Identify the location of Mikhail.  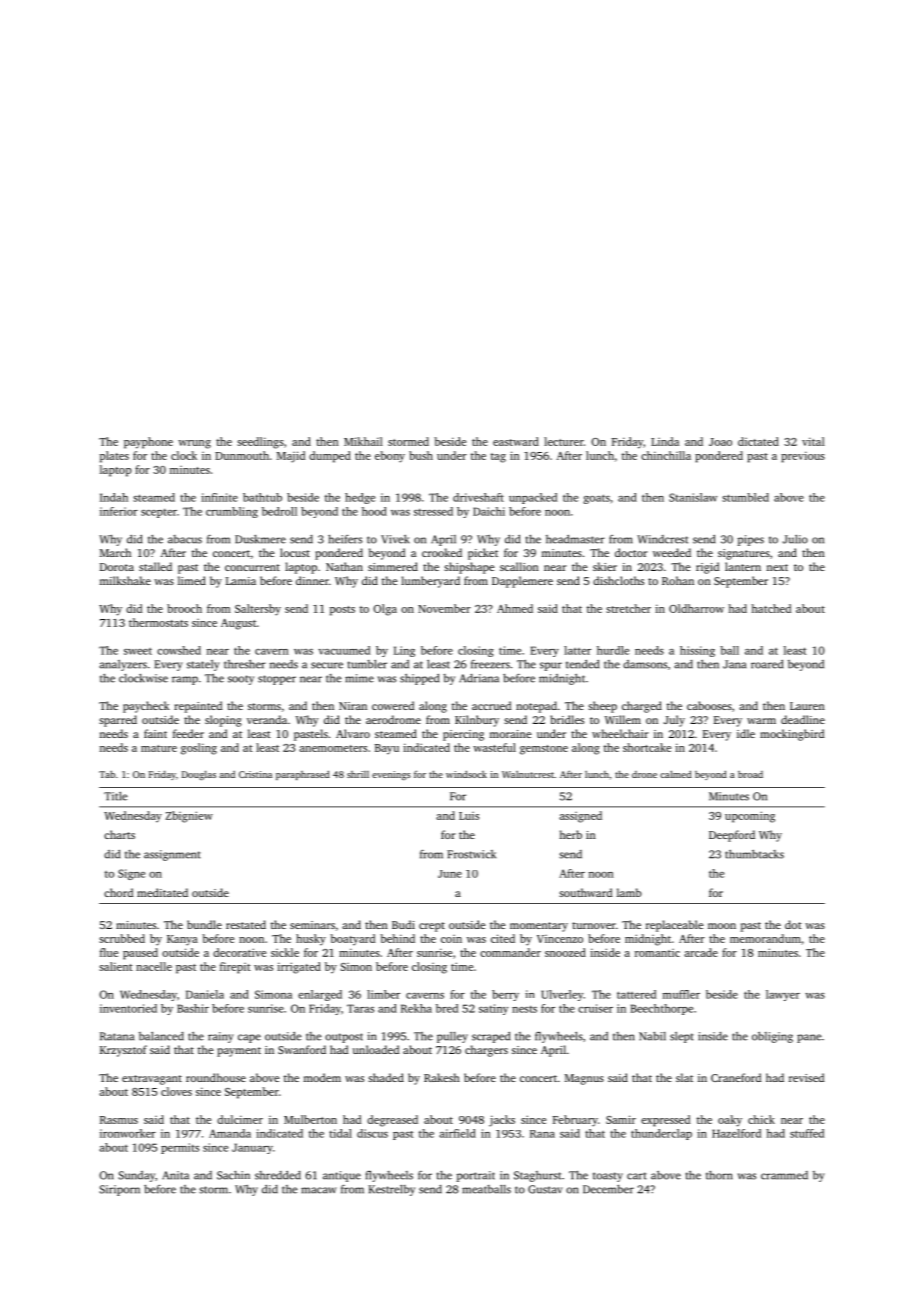
(363, 441).
